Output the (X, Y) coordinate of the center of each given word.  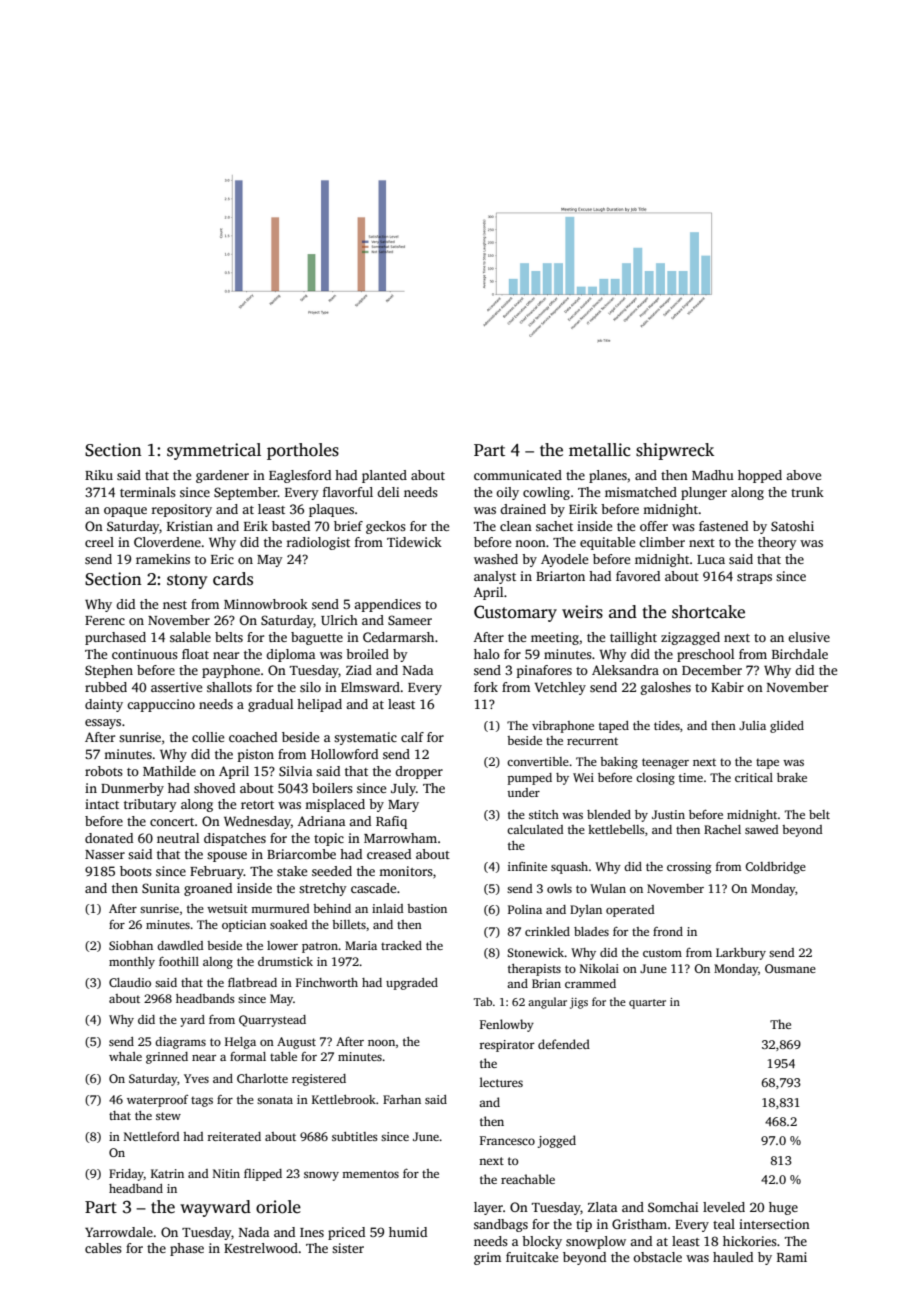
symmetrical (214, 451)
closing (655, 779)
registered (319, 1080)
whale (125, 1056)
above (803, 475)
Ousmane (790, 968)
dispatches (235, 839)
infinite (527, 866)
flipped (263, 1175)
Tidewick (414, 542)
